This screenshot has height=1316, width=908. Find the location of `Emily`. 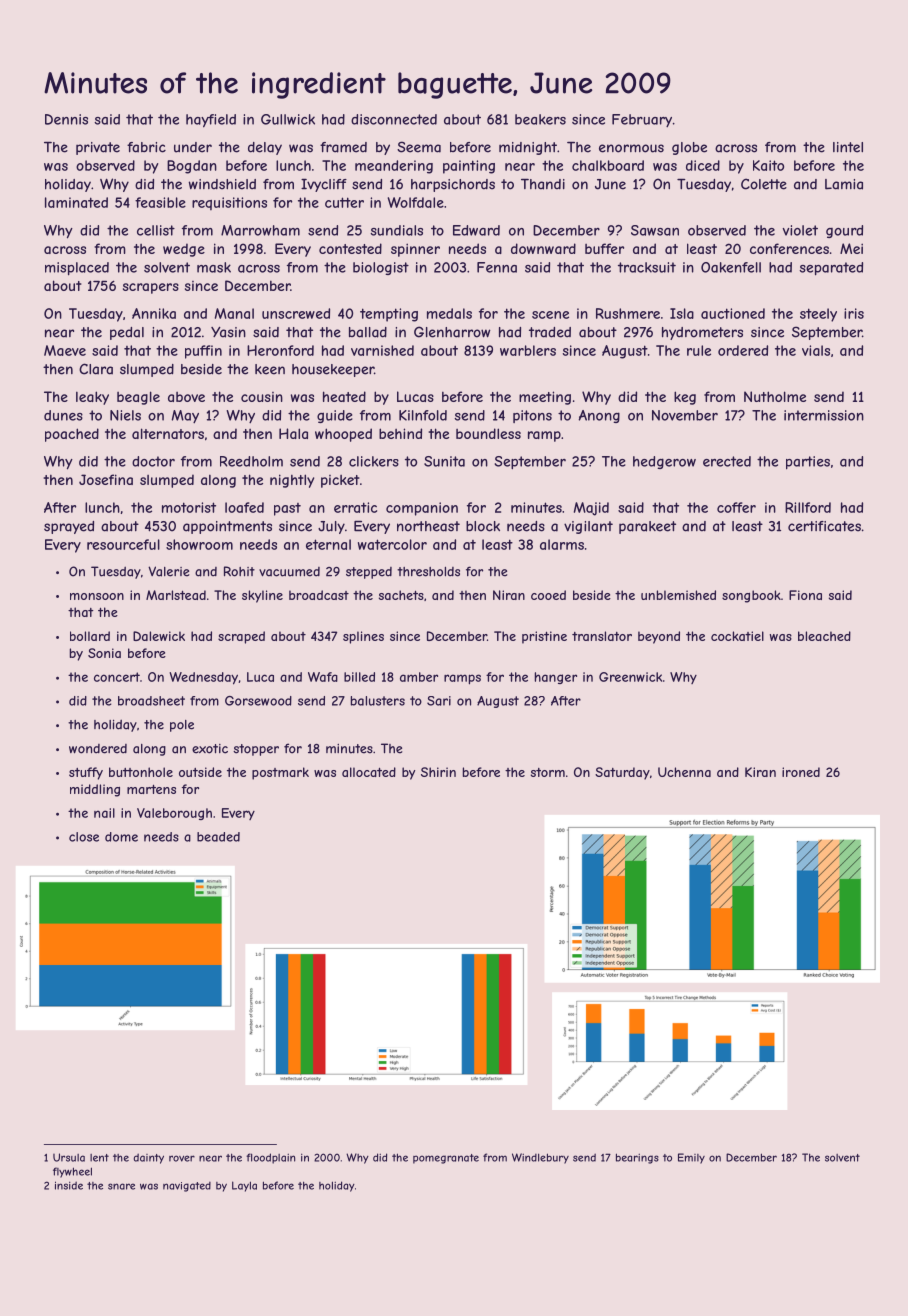

Emily is located at coordinates (691, 1158).
